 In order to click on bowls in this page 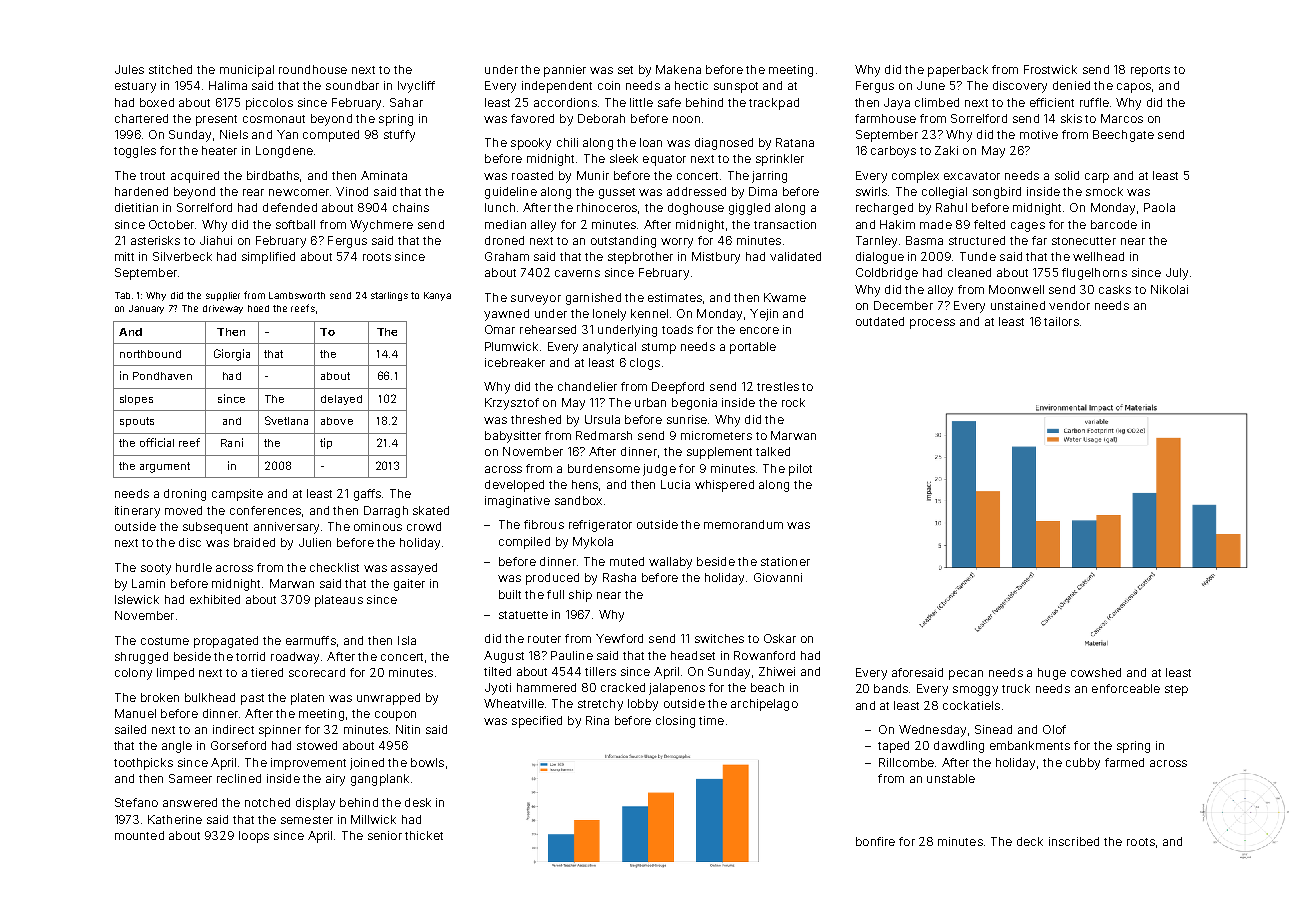, I will do `click(427, 762)`.
